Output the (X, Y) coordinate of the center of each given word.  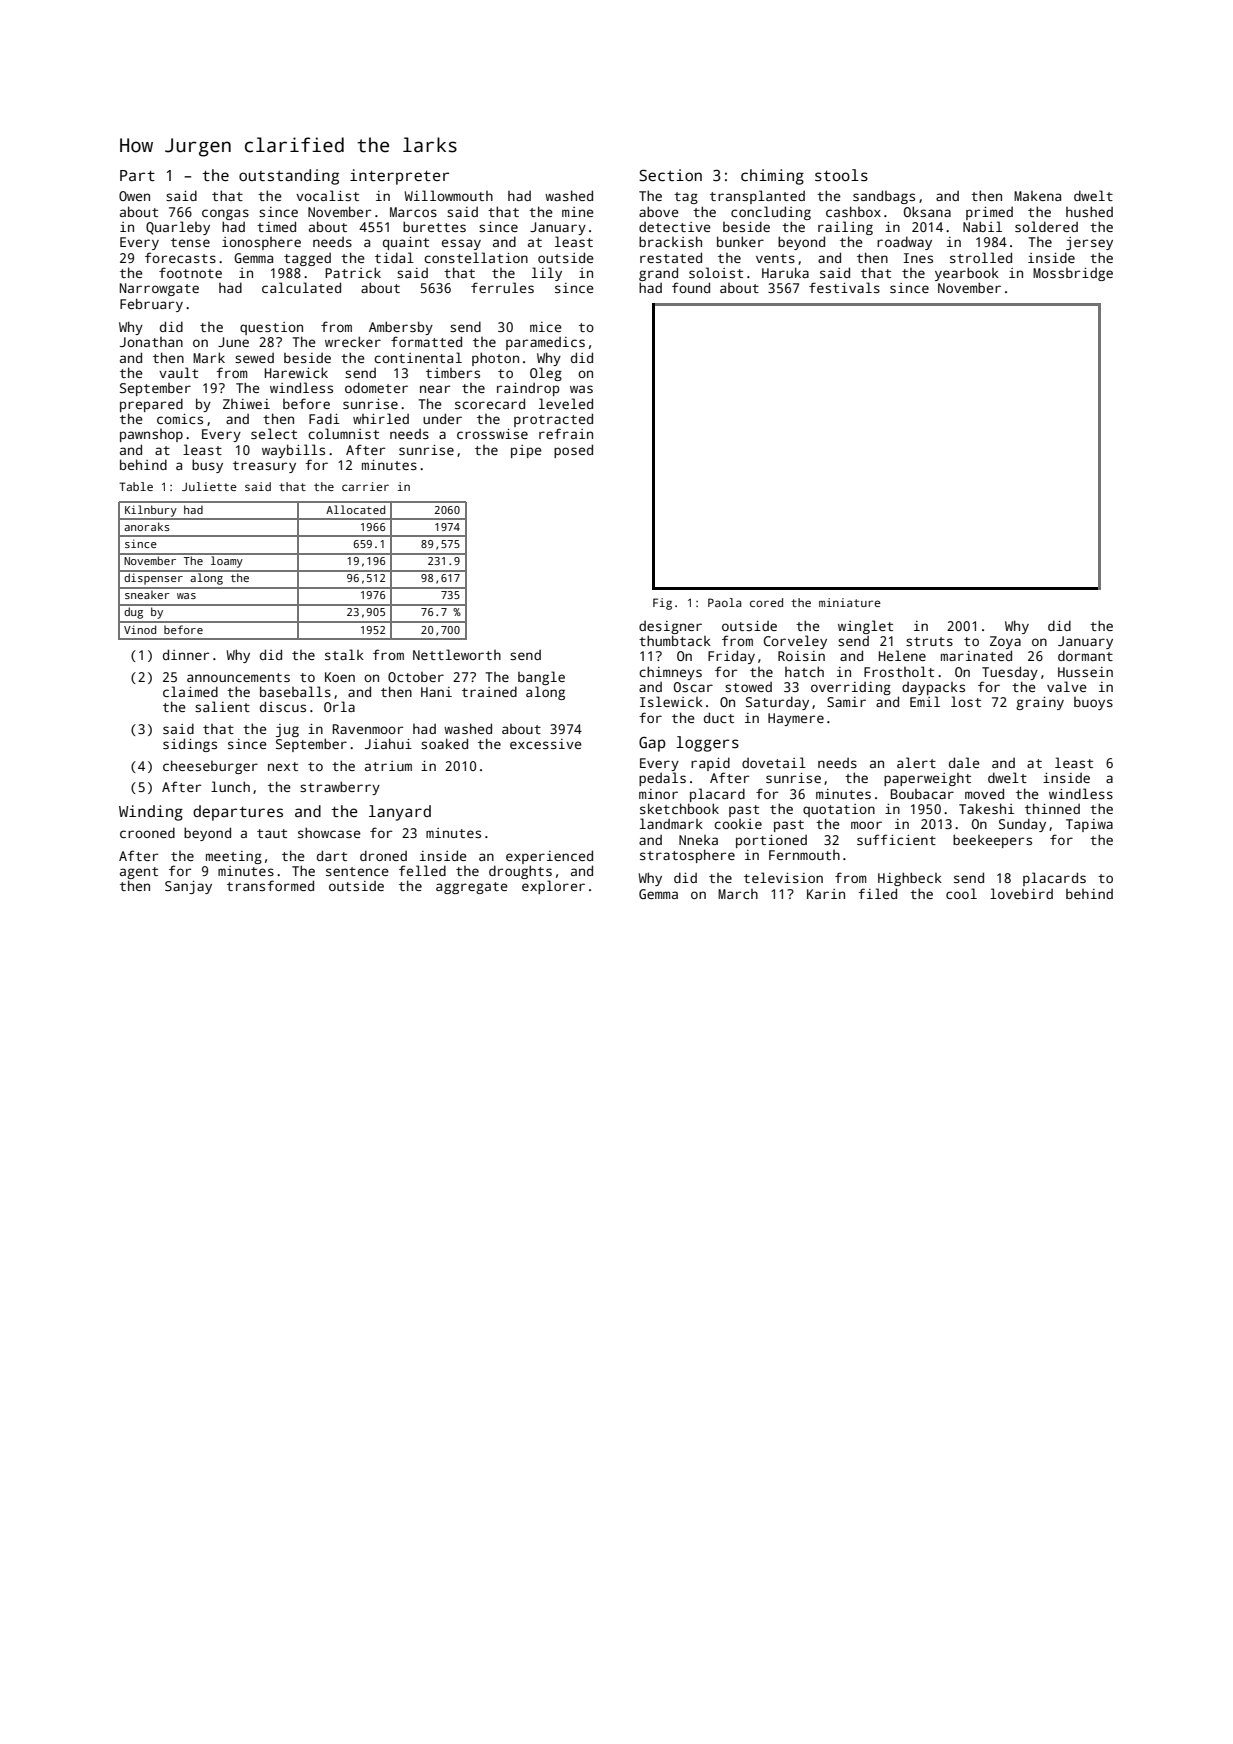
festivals (844, 287)
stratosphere (687, 856)
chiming (772, 177)
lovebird (1021, 893)
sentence (357, 871)
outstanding (289, 177)
